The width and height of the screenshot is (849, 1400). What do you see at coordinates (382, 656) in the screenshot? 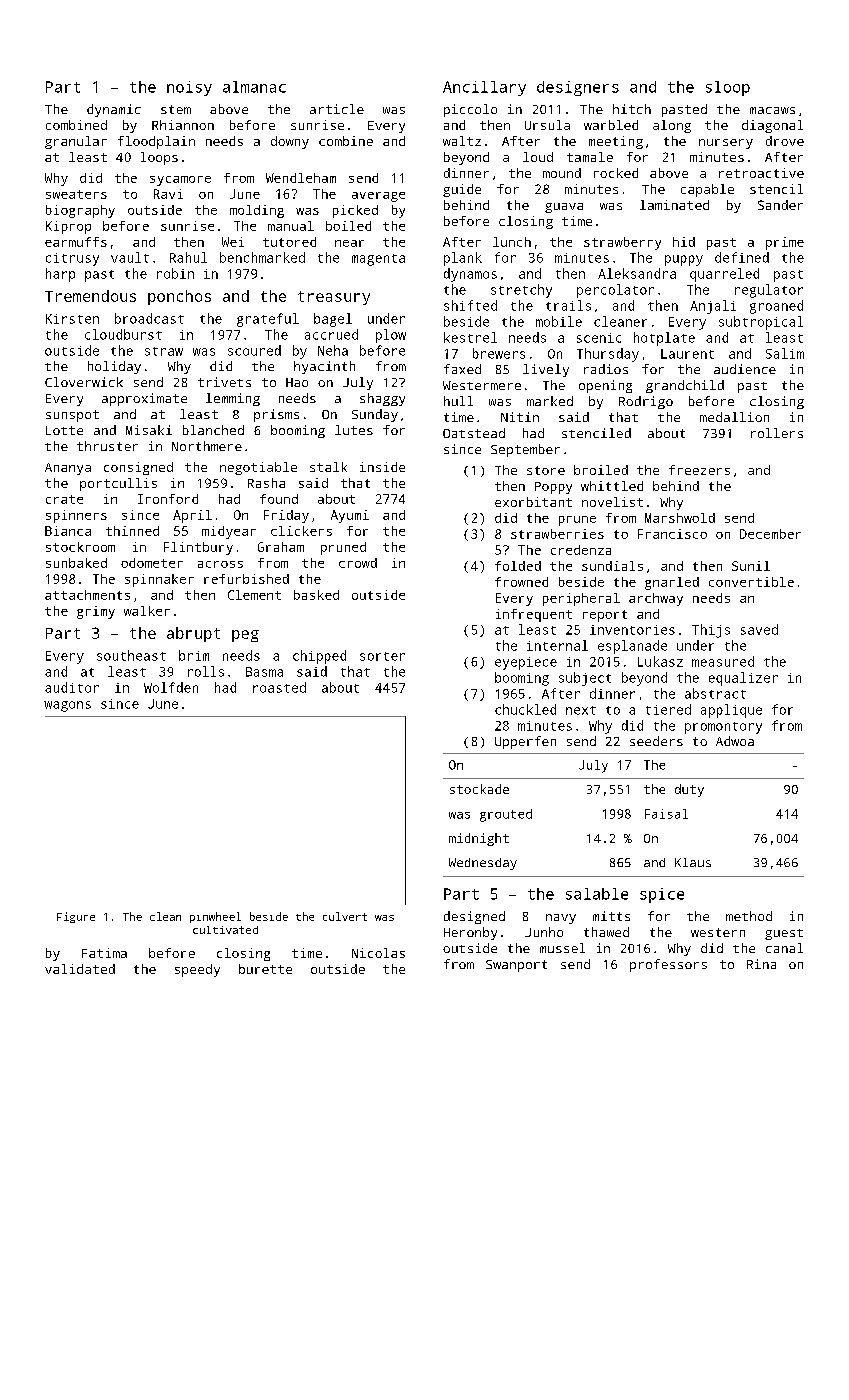
I see `sorter` at bounding box center [382, 656].
